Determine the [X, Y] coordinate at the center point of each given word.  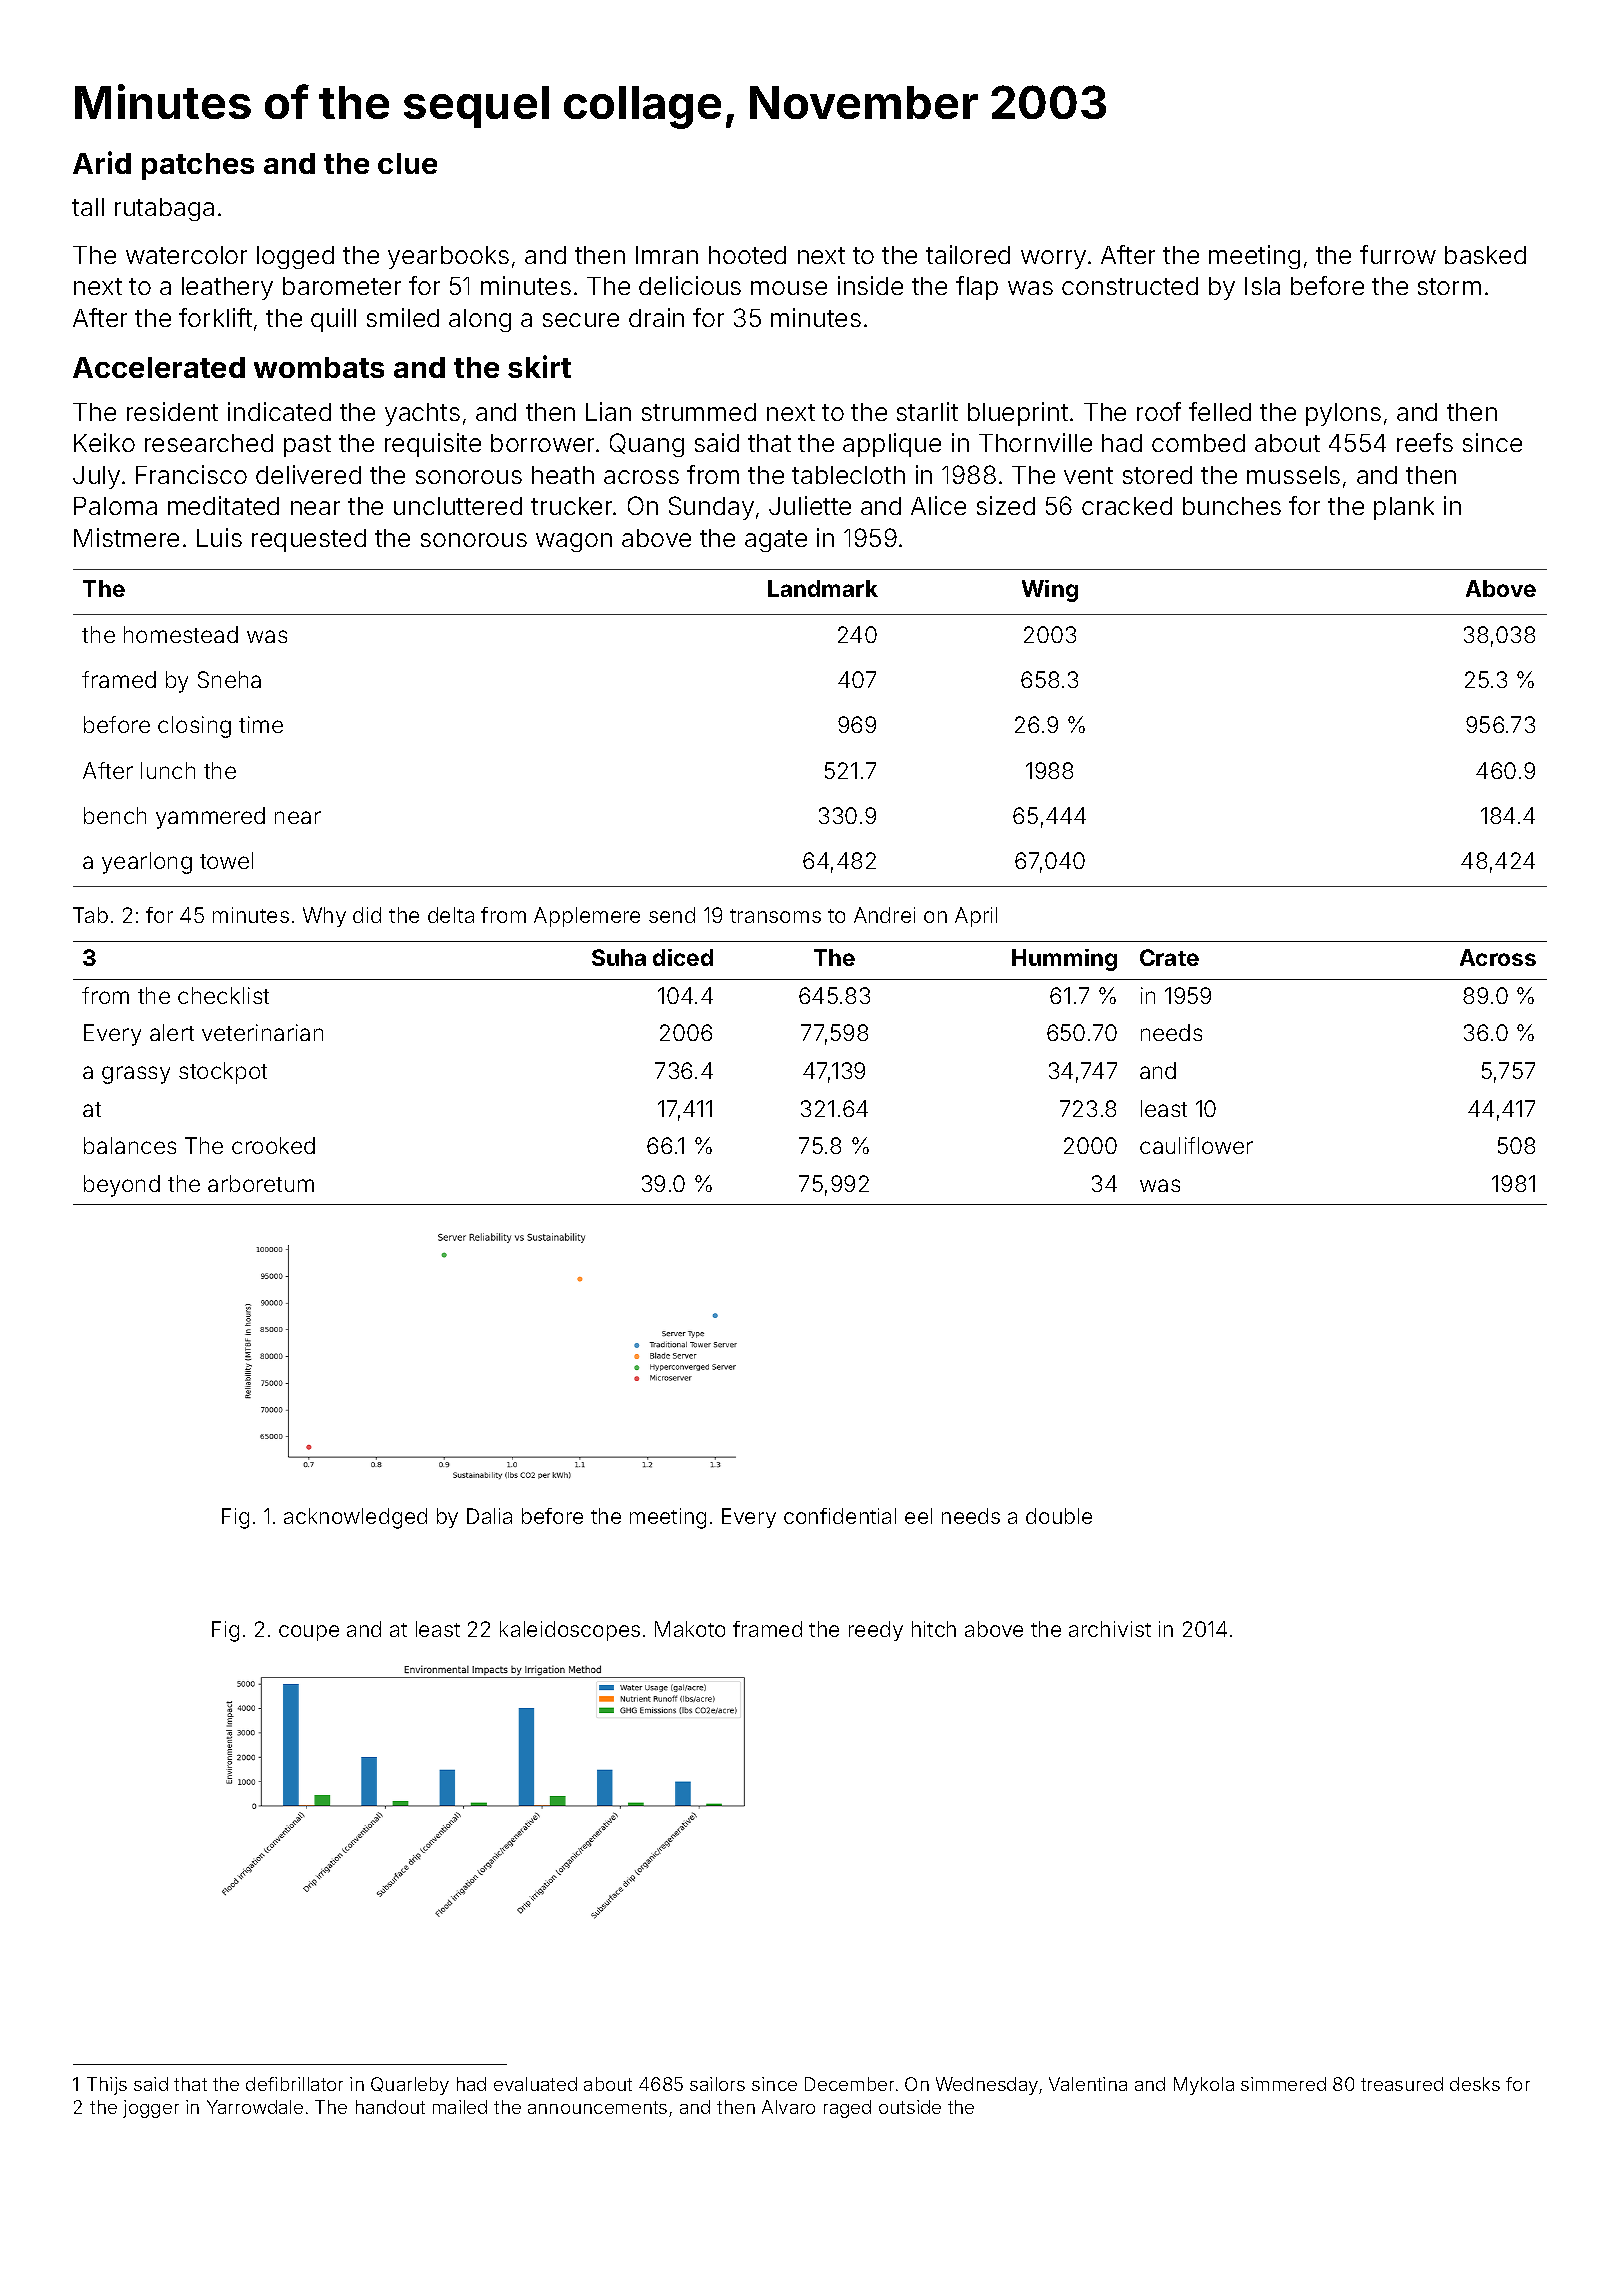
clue [407, 163]
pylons [1343, 414]
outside [910, 2107]
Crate [1169, 957]
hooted [747, 255]
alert [172, 1032]
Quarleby [410, 2086]
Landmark [823, 588]
